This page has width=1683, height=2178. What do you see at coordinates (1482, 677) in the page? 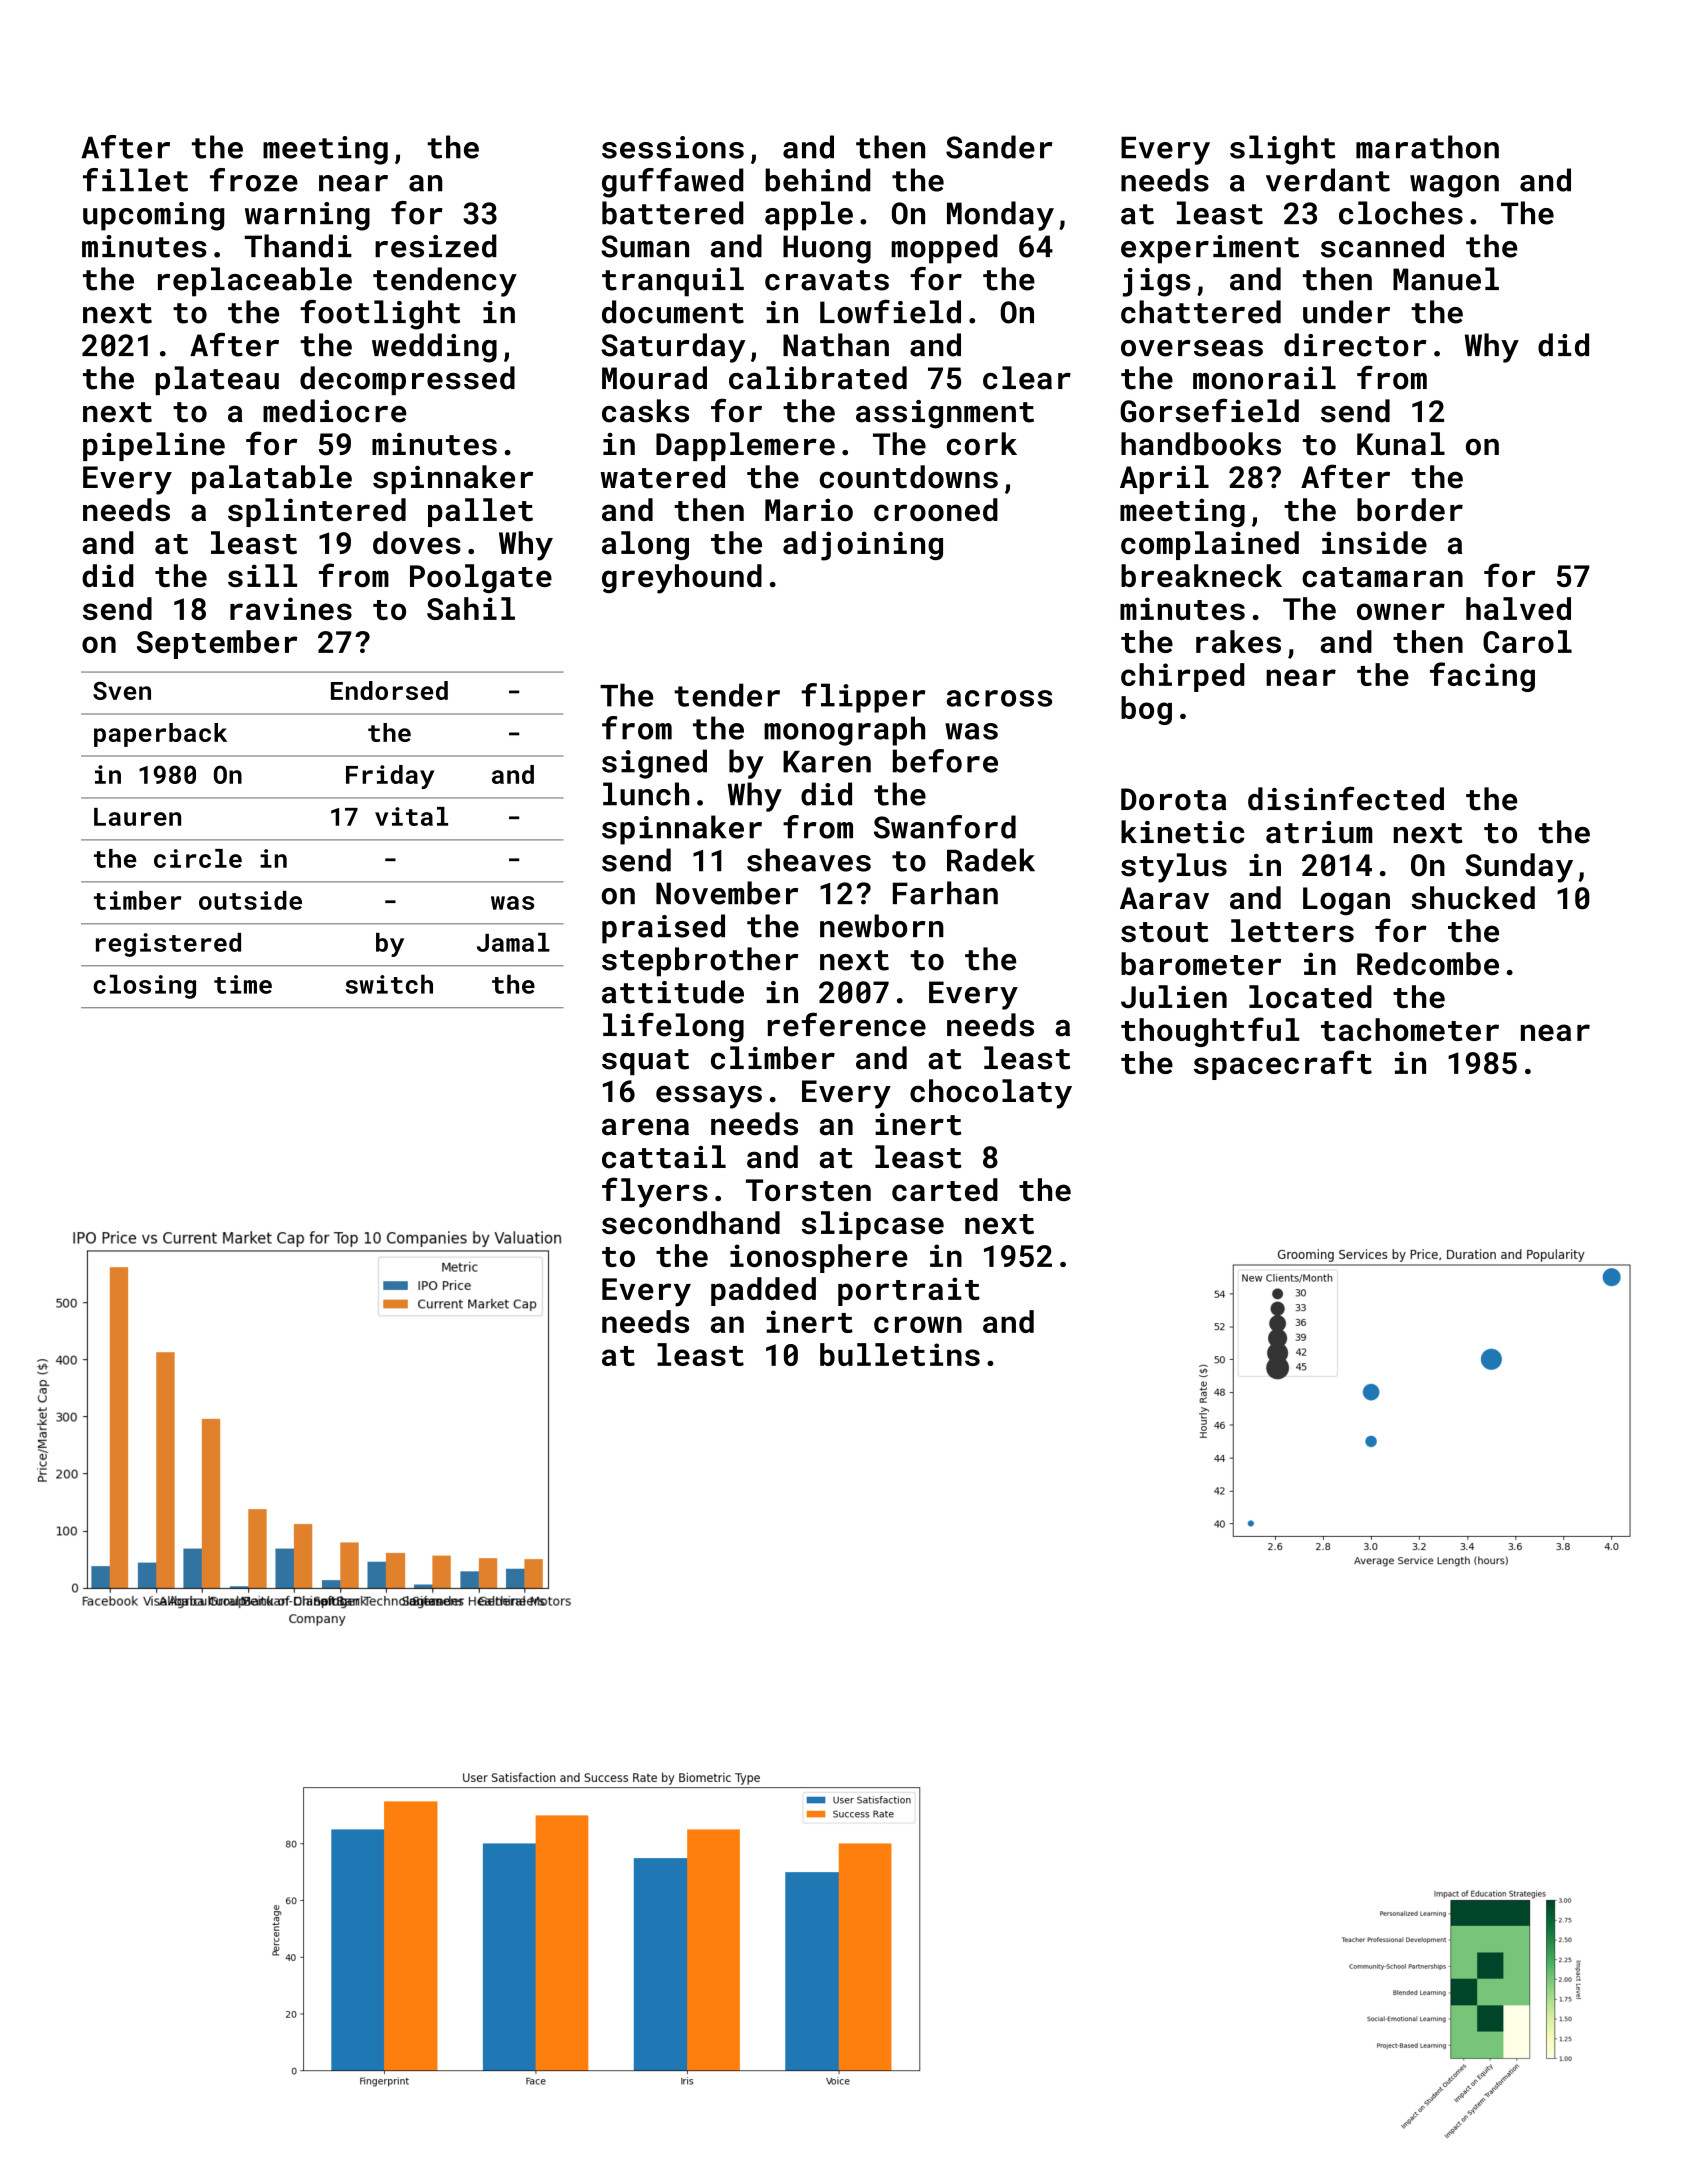
I see `facing` at bounding box center [1482, 677].
